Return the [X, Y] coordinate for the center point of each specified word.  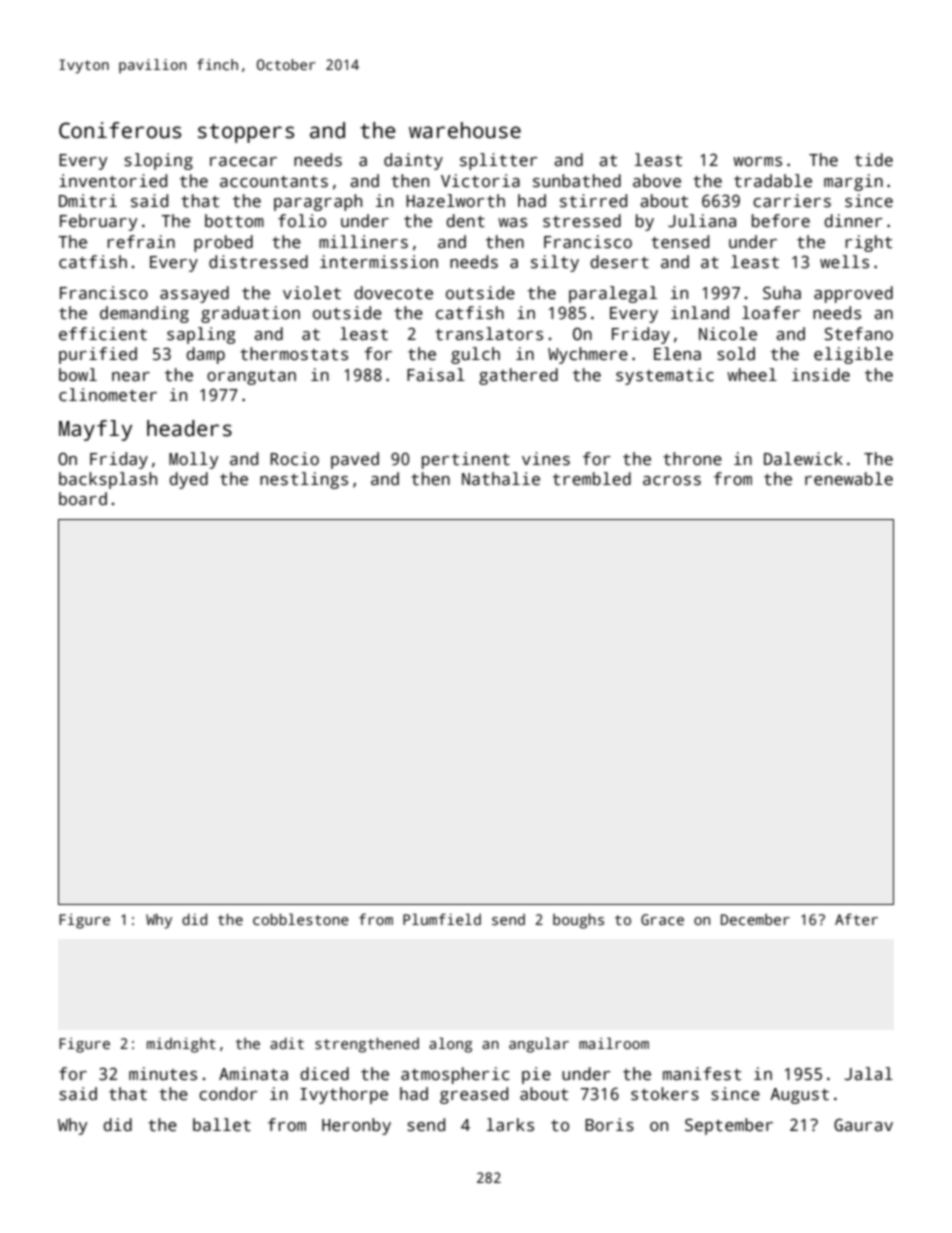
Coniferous [120, 130]
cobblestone [301, 919]
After [856, 919]
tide [874, 160]
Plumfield [442, 919]
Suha [782, 293]
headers [189, 428]
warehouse [465, 130]
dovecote [393, 293]
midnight [181, 1045]
